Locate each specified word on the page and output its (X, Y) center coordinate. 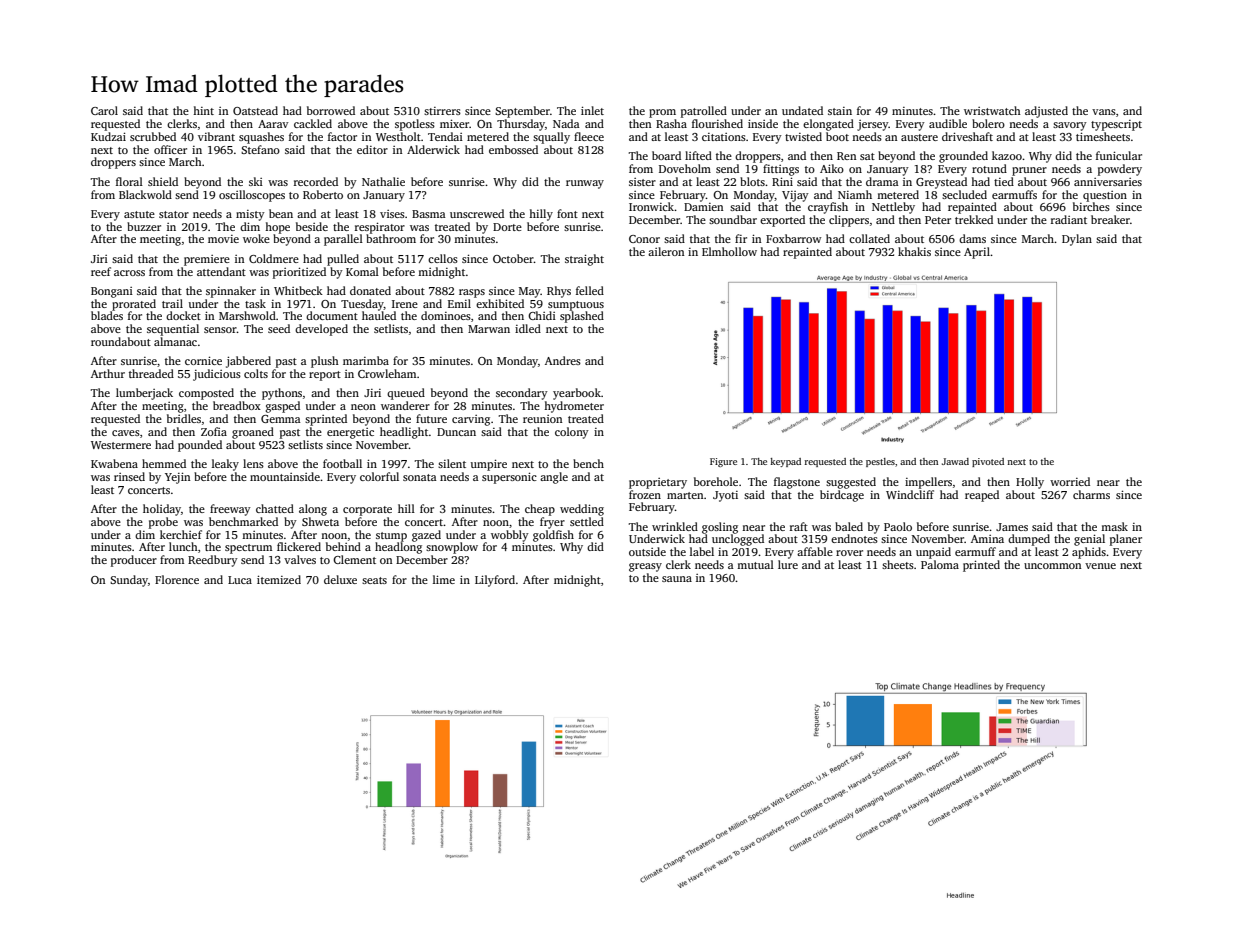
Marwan (489, 329)
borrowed (331, 110)
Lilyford (495, 581)
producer (134, 561)
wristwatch (992, 110)
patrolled (704, 112)
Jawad (955, 461)
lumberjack (144, 394)
